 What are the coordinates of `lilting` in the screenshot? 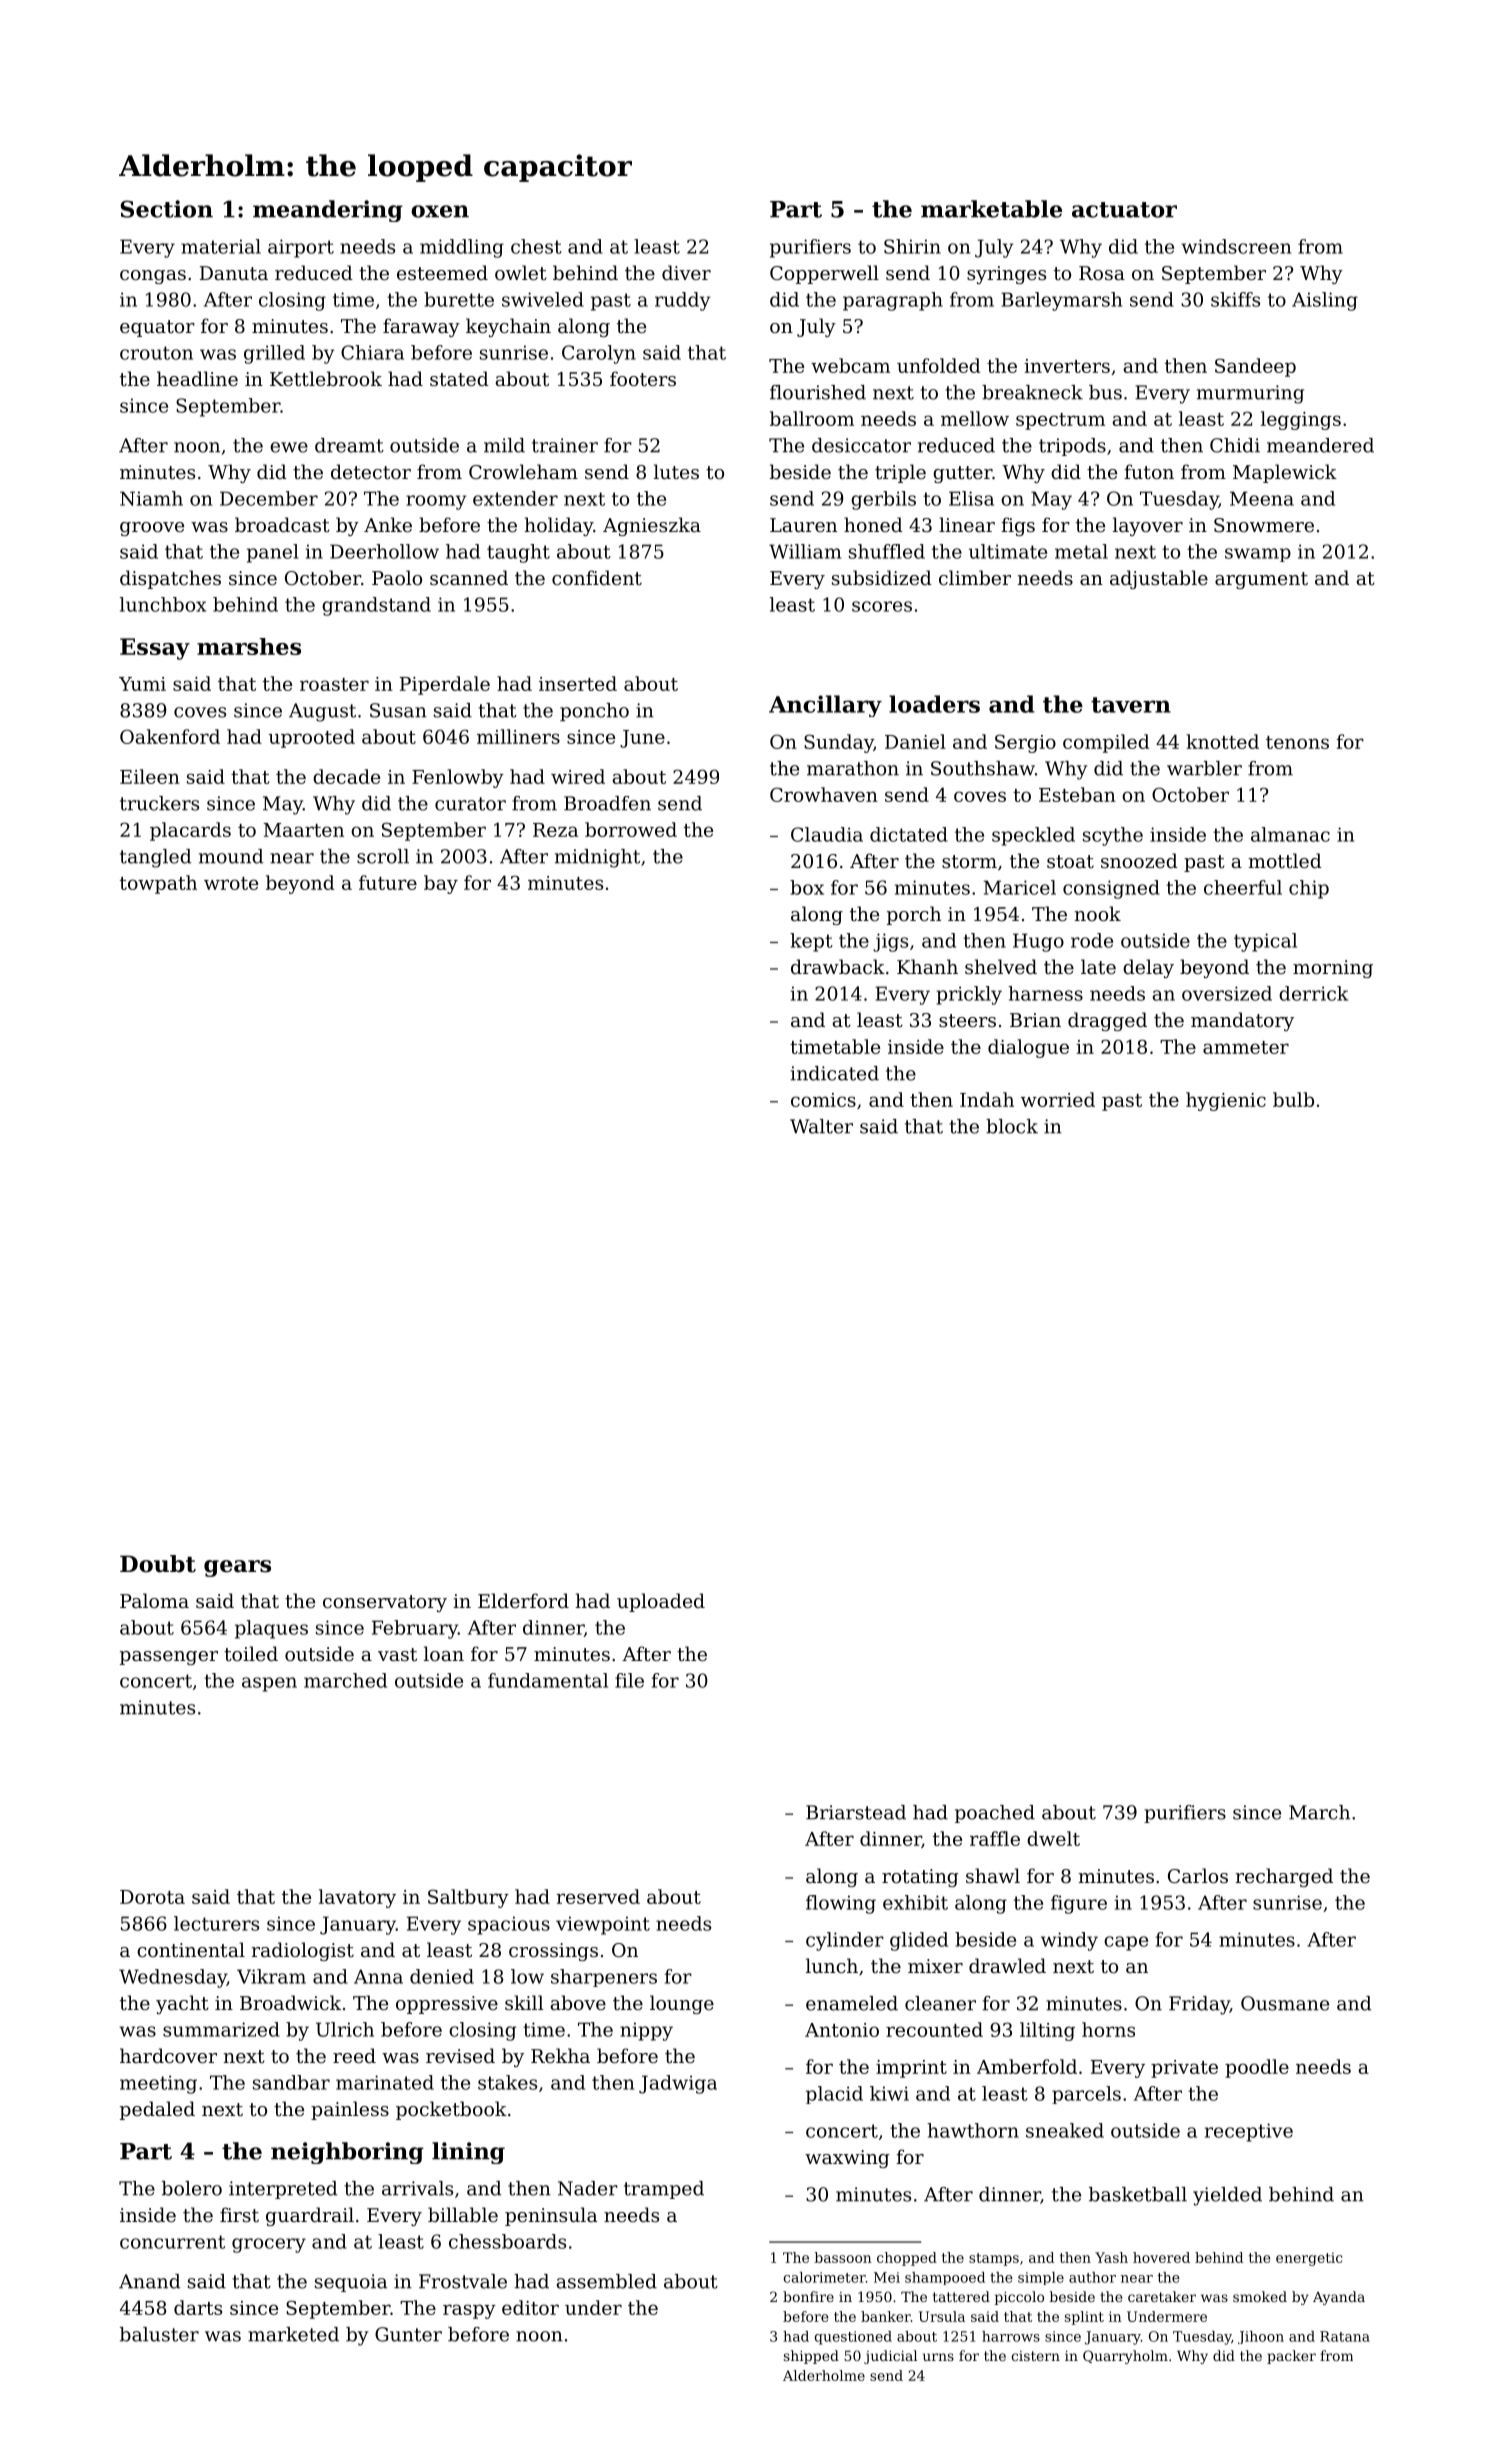 It's located at (1047, 2031).
